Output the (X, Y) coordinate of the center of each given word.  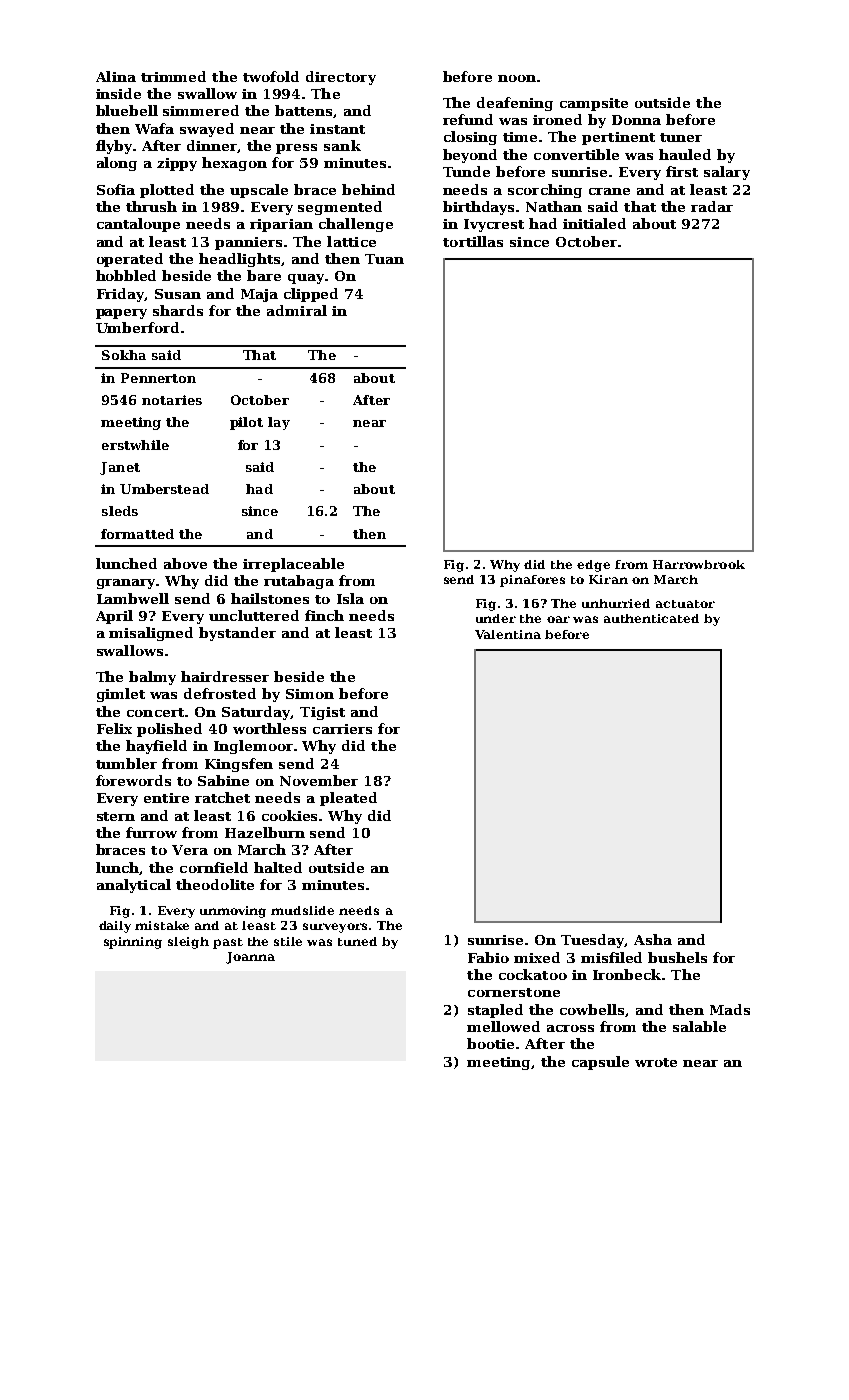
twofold (271, 76)
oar (558, 619)
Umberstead (164, 489)
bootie (490, 1043)
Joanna (250, 958)
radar (712, 206)
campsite (594, 104)
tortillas (473, 241)
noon (517, 78)
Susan (178, 294)
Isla (350, 598)
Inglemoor (253, 747)
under (496, 618)
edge (593, 566)
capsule (600, 1063)
